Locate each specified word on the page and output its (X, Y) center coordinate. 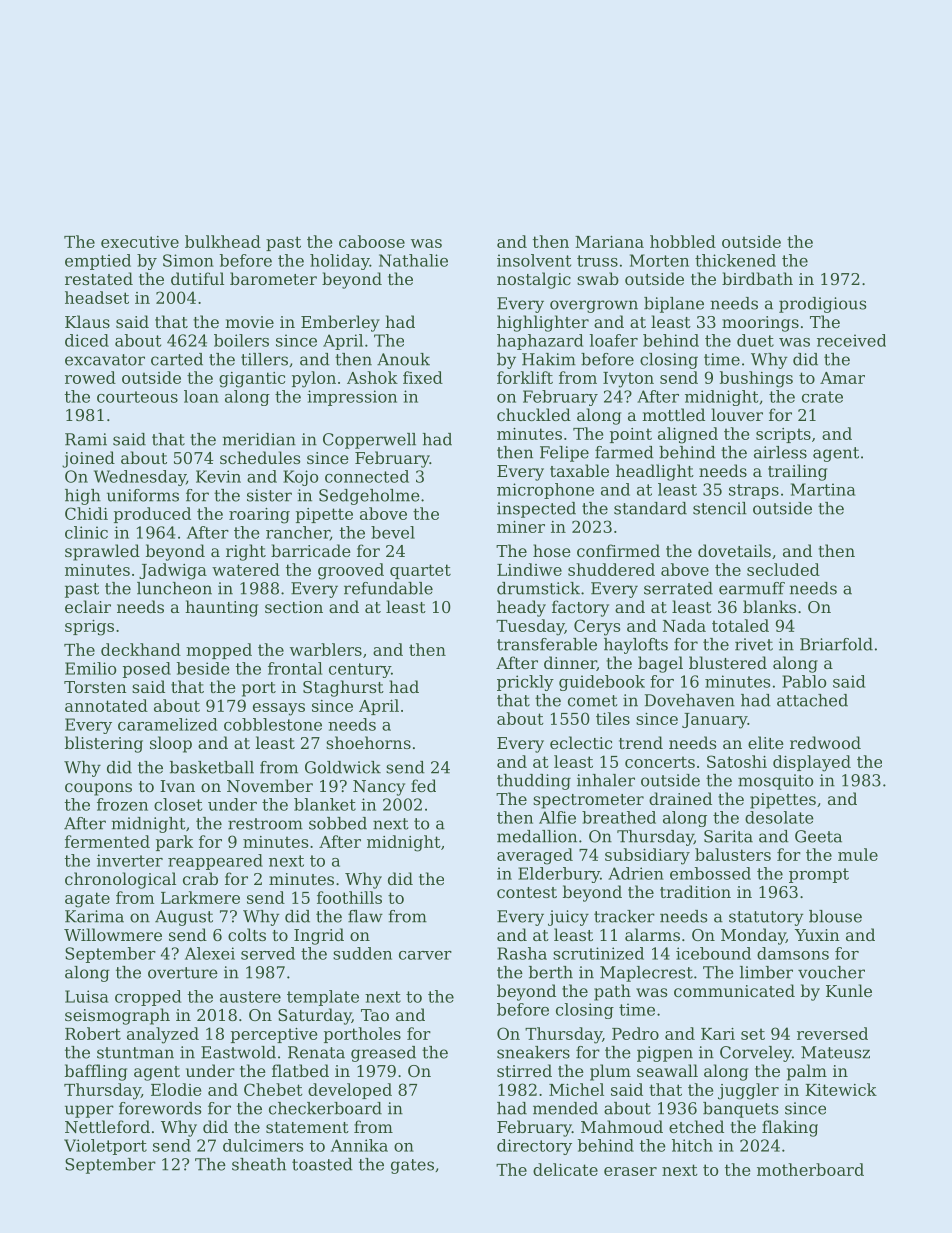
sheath (259, 1164)
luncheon (174, 588)
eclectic (581, 742)
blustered (728, 662)
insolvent (534, 260)
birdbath (757, 278)
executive (140, 242)
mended (565, 1108)
